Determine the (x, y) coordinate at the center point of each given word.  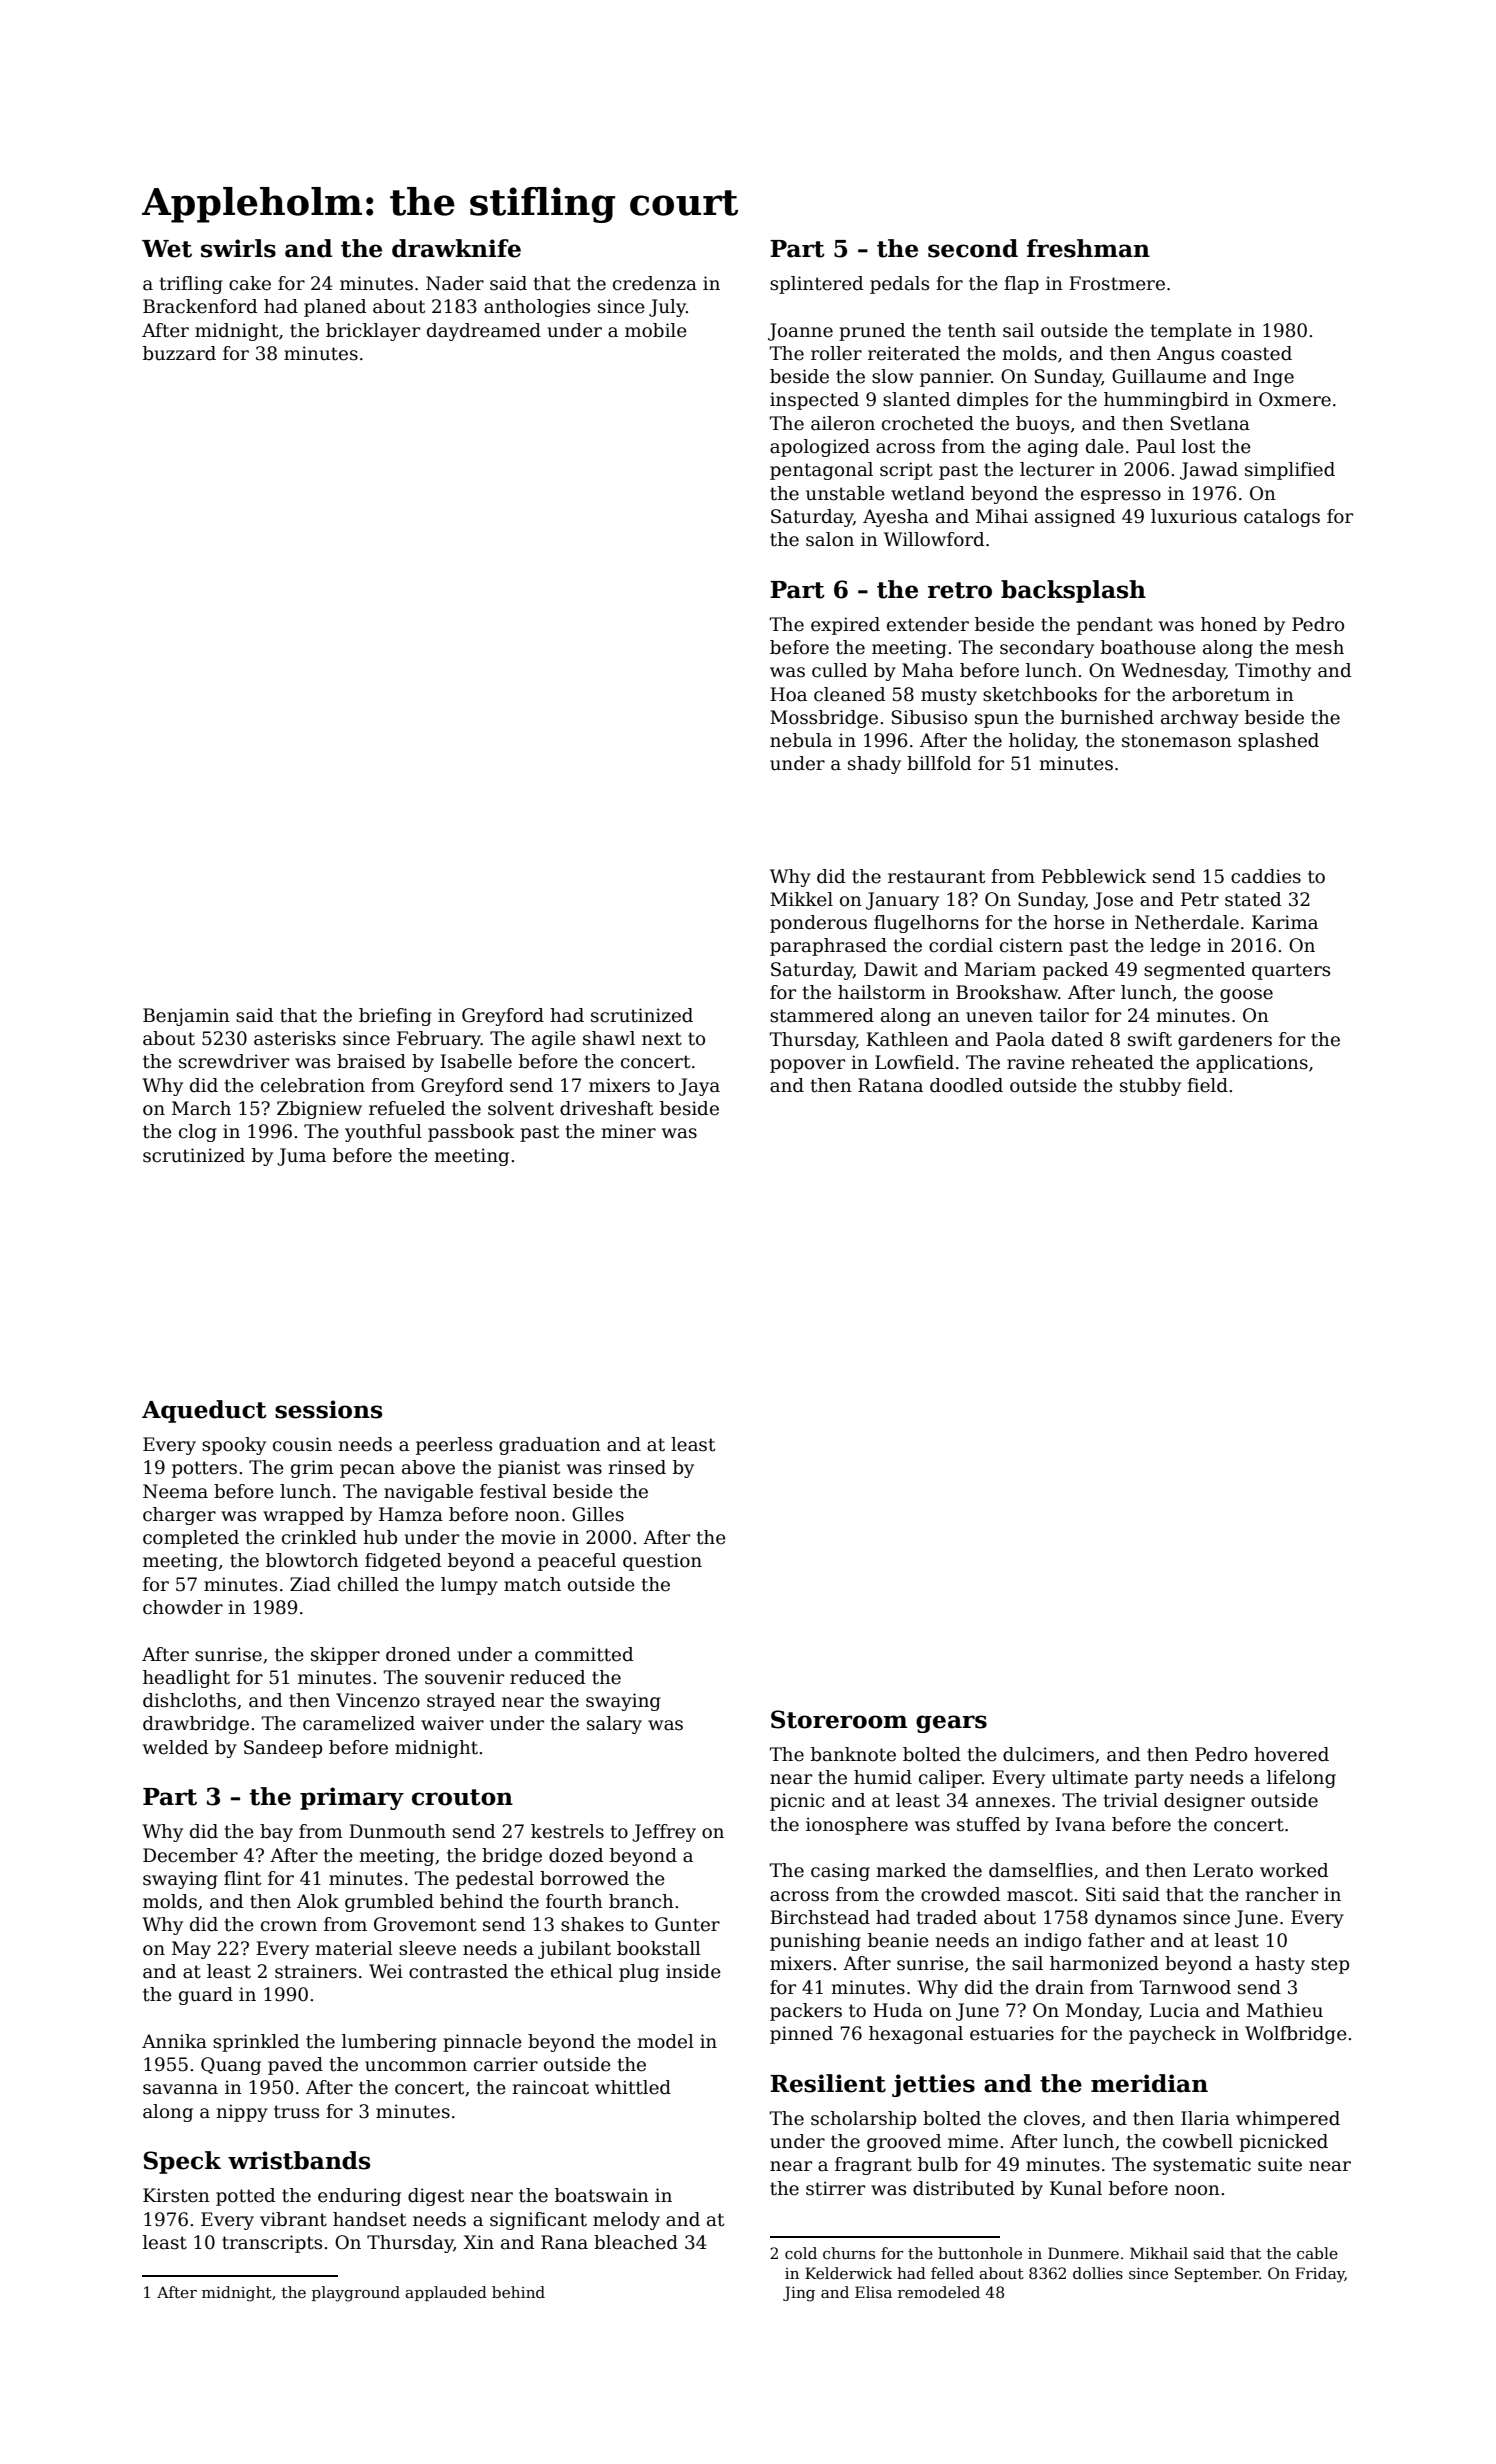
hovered (1291, 1754)
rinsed (637, 1467)
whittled (633, 2087)
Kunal (1076, 2188)
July (667, 308)
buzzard (179, 353)
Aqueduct (204, 1411)
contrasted (458, 1971)
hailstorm (882, 992)
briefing (395, 1017)
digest (436, 2197)
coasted (1256, 353)
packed (1076, 971)
